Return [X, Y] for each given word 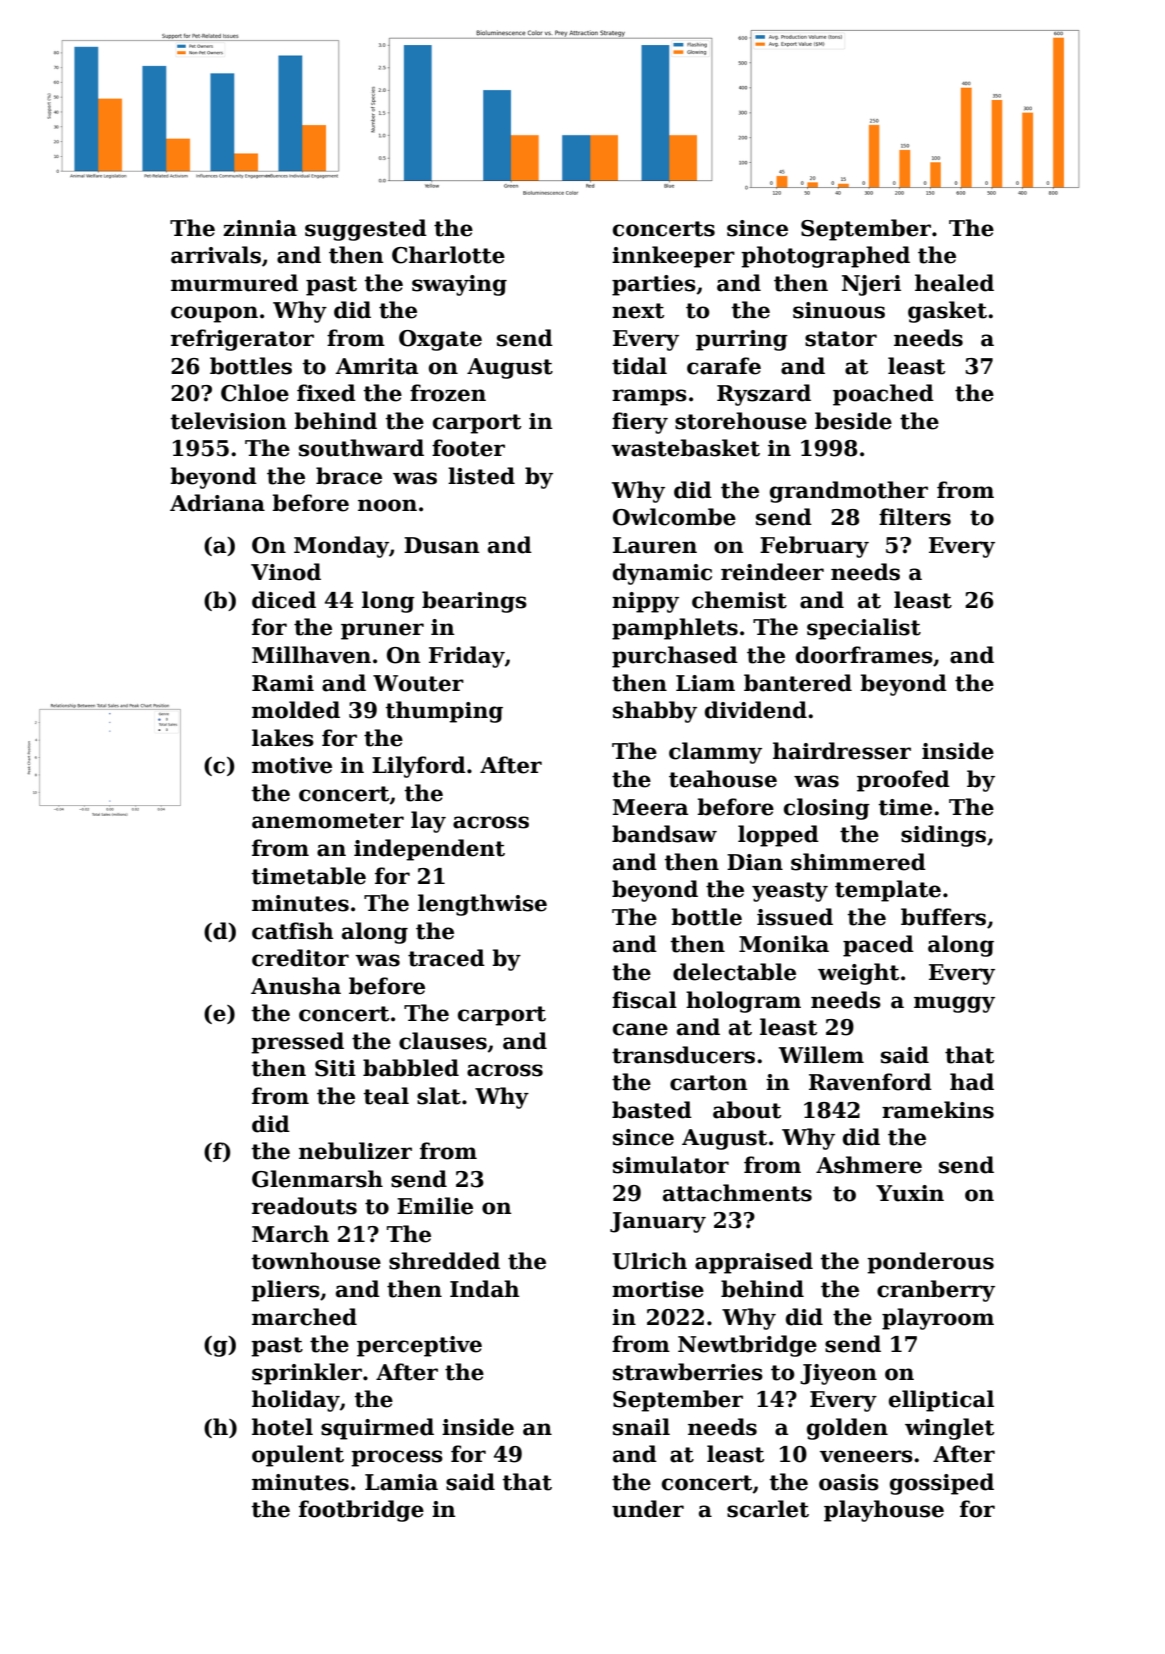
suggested [366, 230]
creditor [300, 958]
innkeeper [673, 257]
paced [878, 946]
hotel [282, 1427]
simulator [671, 1165]
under [648, 1509]
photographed [825, 257]
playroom [938, 1319]
